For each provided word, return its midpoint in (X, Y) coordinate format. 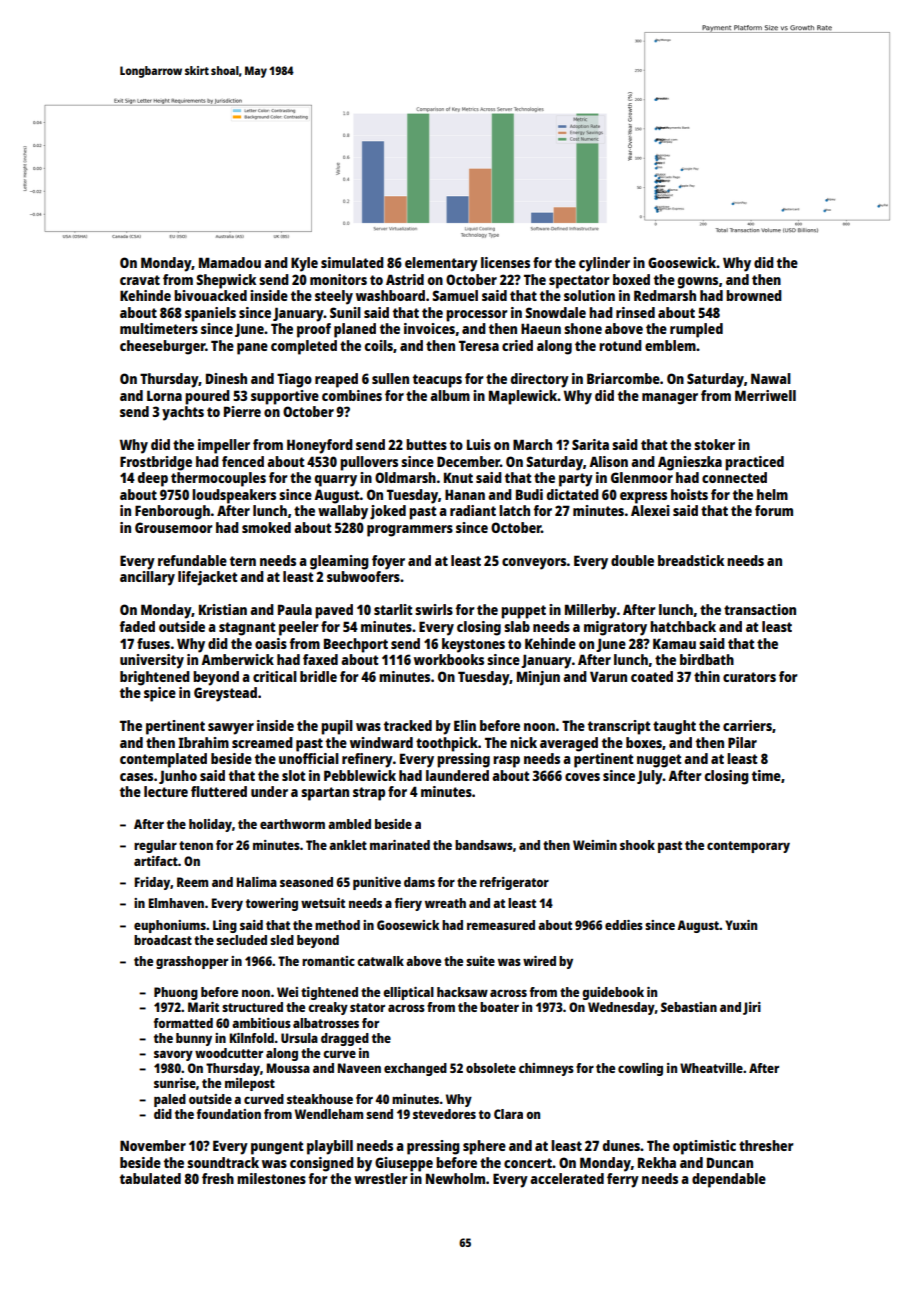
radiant (473, 510)
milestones (271, 1178)
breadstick (691, 560)
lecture (166, 791)
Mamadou (230, 262)
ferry (623, 1180)
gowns (698, 283)
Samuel (455, 295)
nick (523, 742)
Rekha (657, 1162)
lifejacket (208, 578)
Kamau (674, 643)
